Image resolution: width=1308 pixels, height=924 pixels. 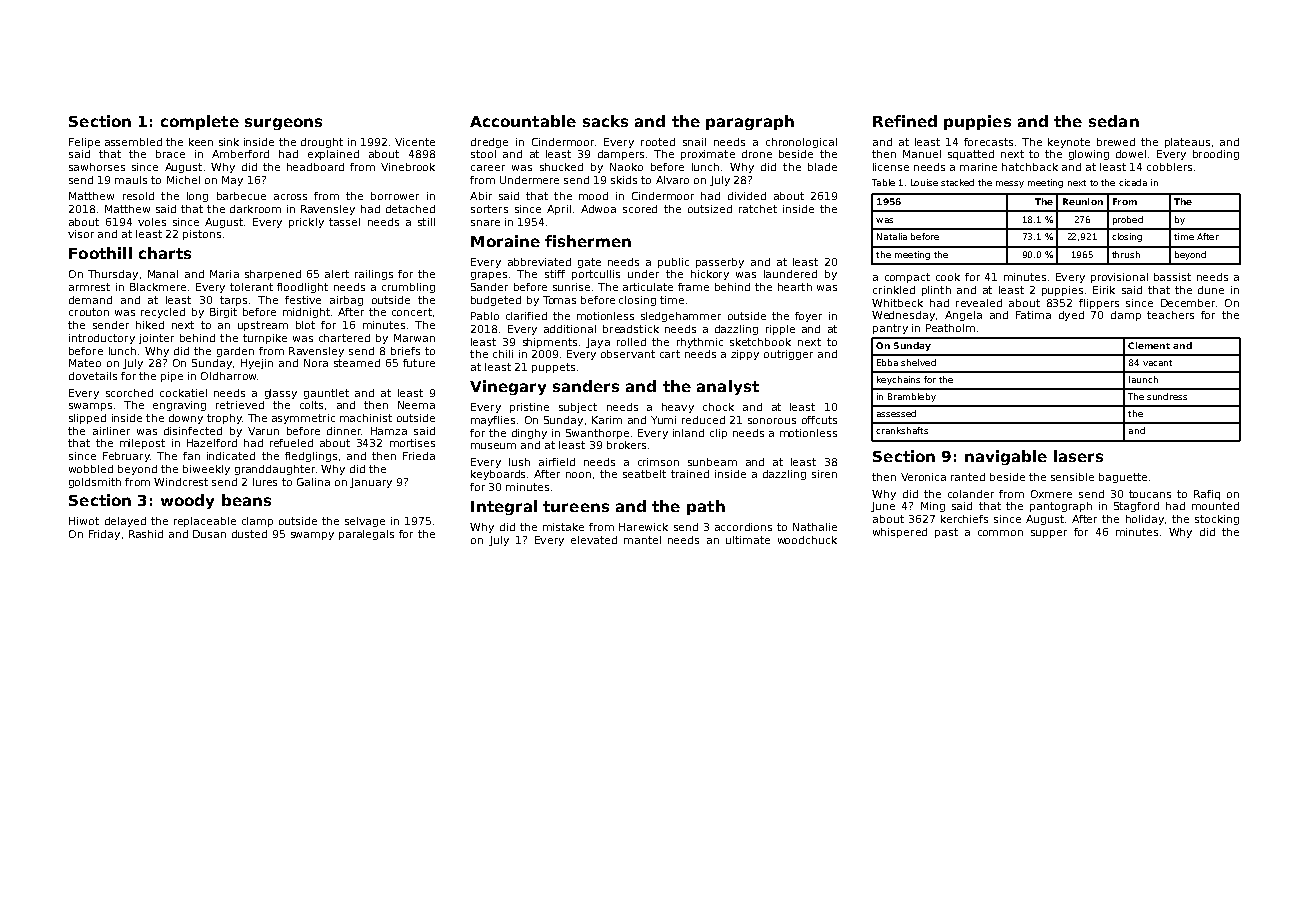 What do you see at coordinates (1114, 121) in the screenshot?
I see `sedan` at bounding box center [1114, 121].
